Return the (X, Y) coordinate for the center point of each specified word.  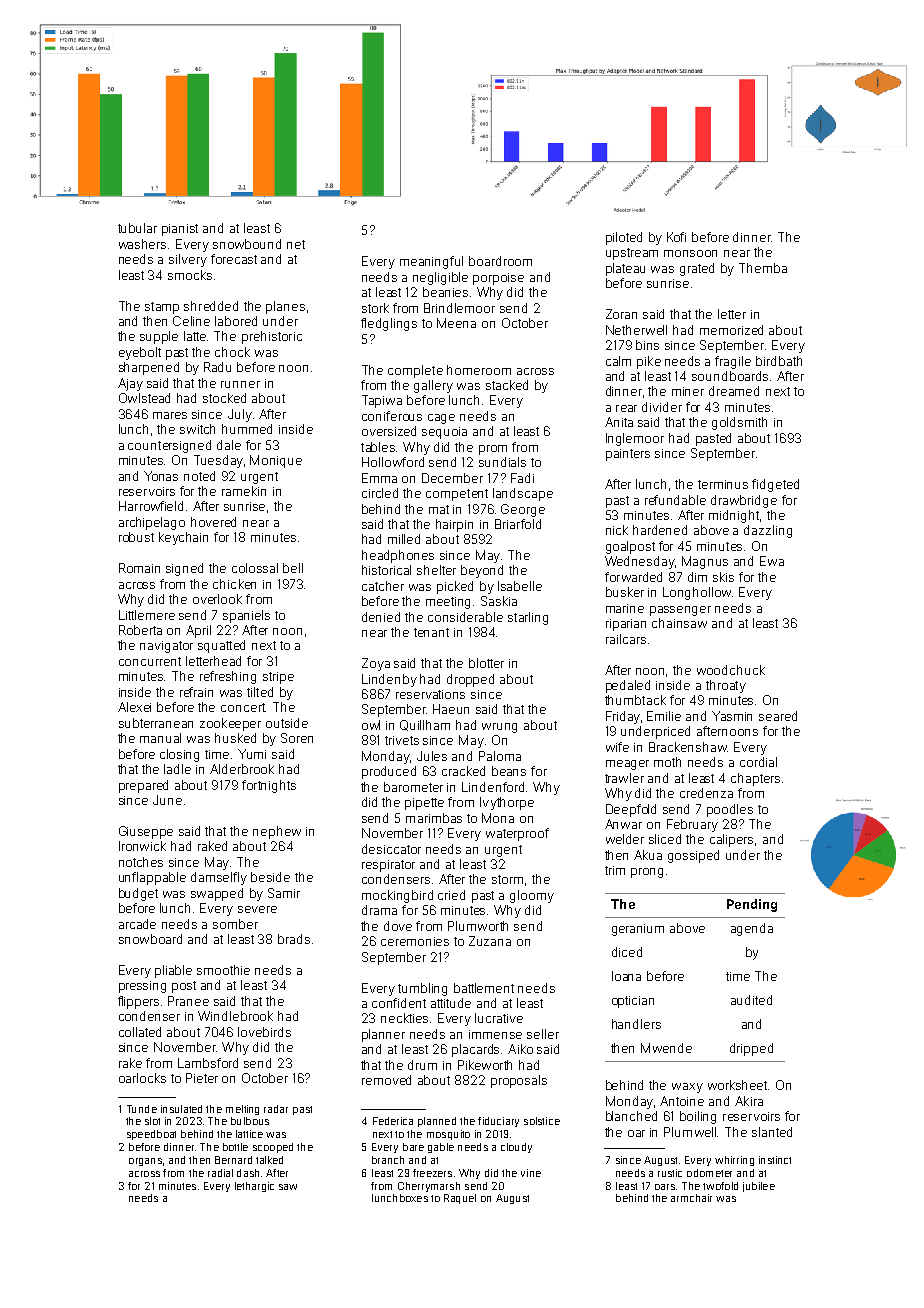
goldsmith (739, 423)
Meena (456, 323)
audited (751, 1000)
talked (269, 1160)
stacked (507, 385)
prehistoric (272, 337)
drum (422, 1065)
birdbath (779, 361)
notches (141, 862)
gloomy (532, 896)
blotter (486, 663)
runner (240, 384)
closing (179, 755)
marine (625, 608)
